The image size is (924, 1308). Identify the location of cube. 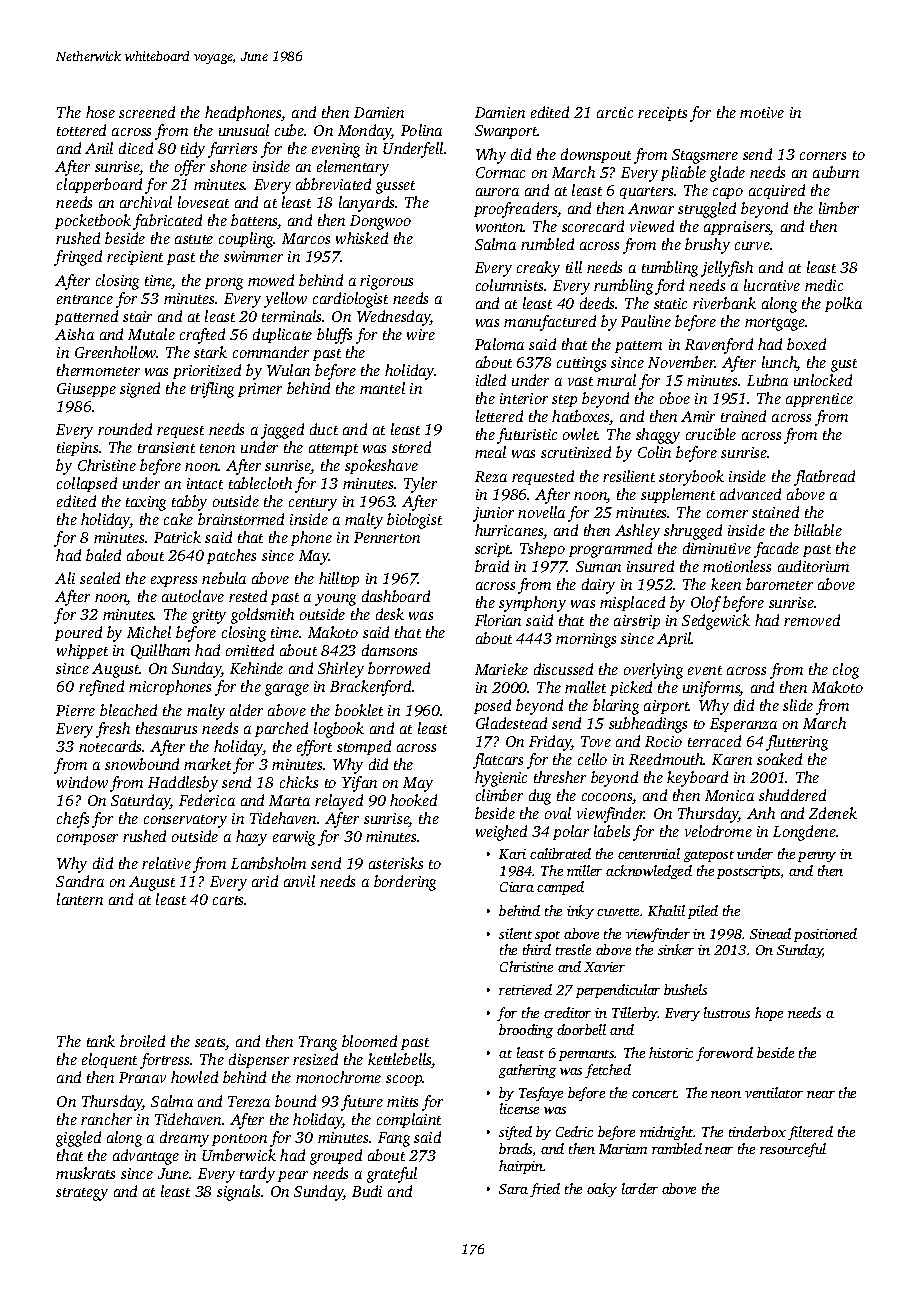
(290, 130).
